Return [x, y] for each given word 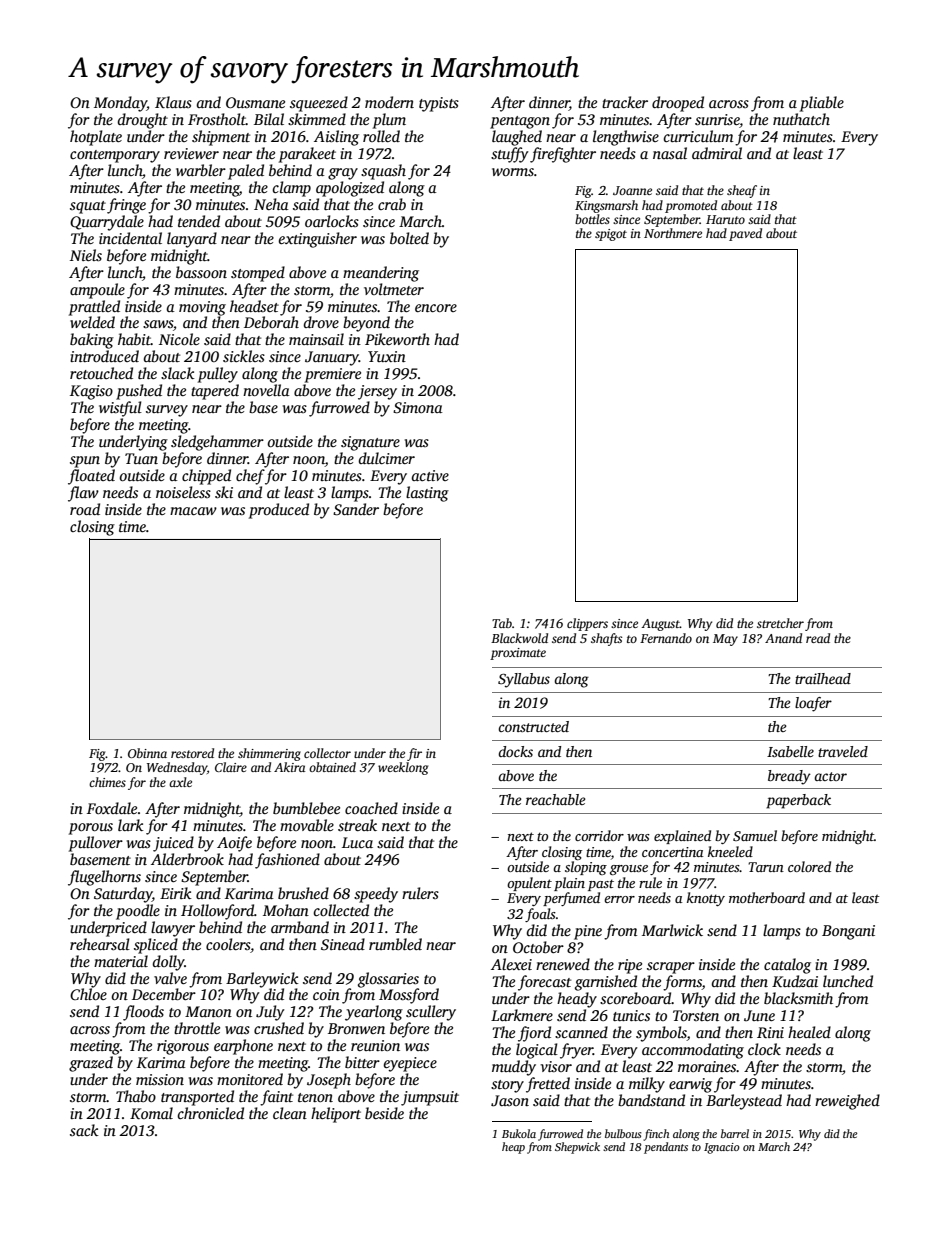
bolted [409, 238]
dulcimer [387, 458]
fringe [126, 206]
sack [84, 1130]
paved [745, 234]
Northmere [673, 233]
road [85, 509]
